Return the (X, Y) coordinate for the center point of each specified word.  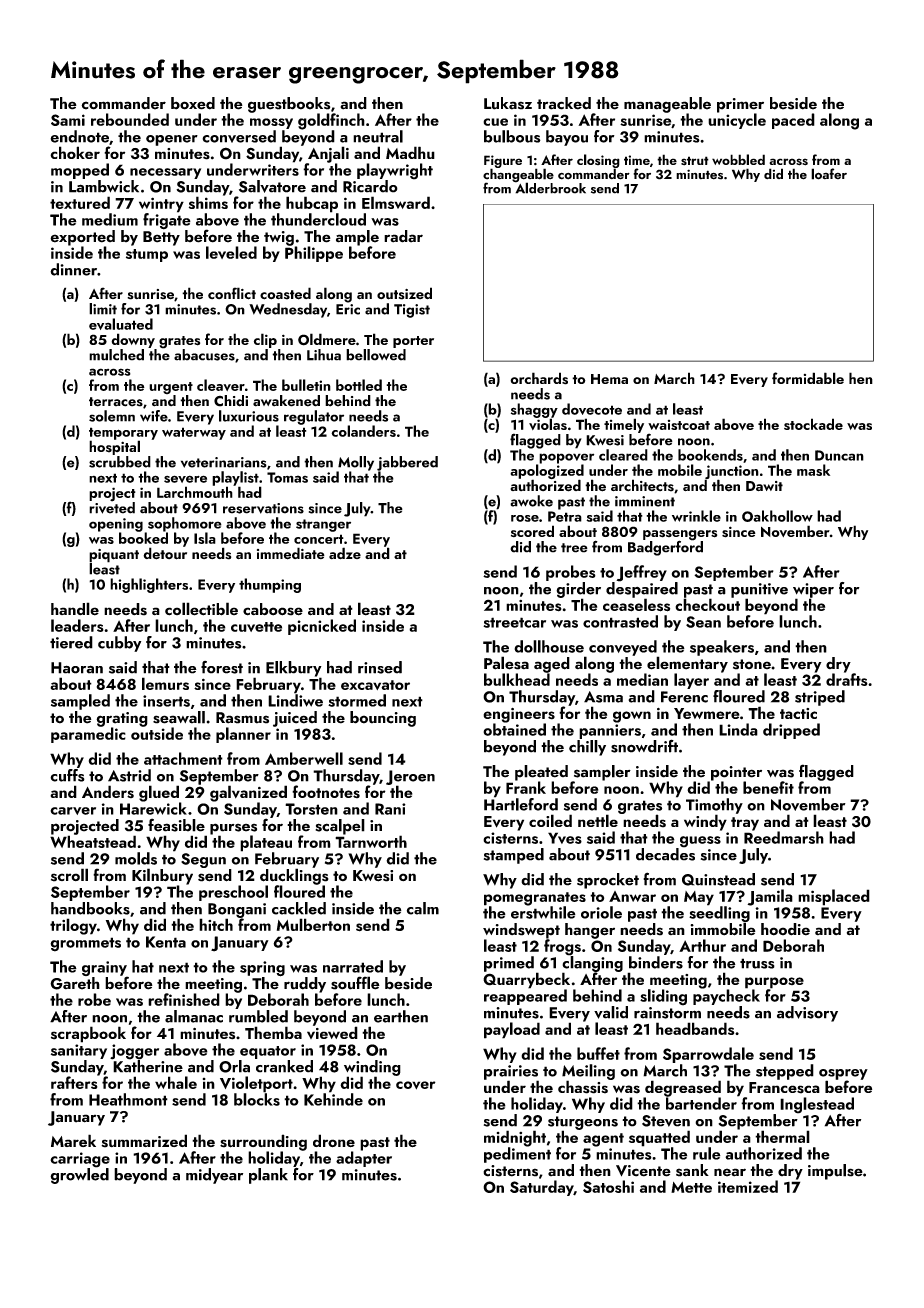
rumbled (258, 1016)
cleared (623, 455)
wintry (161, 205)
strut (695, 161)
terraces (116, 402)
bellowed (376, 355)
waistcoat (679, 425)
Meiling (588, 1072)
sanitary (79, 1051)
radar (403, 236)
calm (423, 908)
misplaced (834, 897)
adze (345, 553)
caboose (273, 609)
